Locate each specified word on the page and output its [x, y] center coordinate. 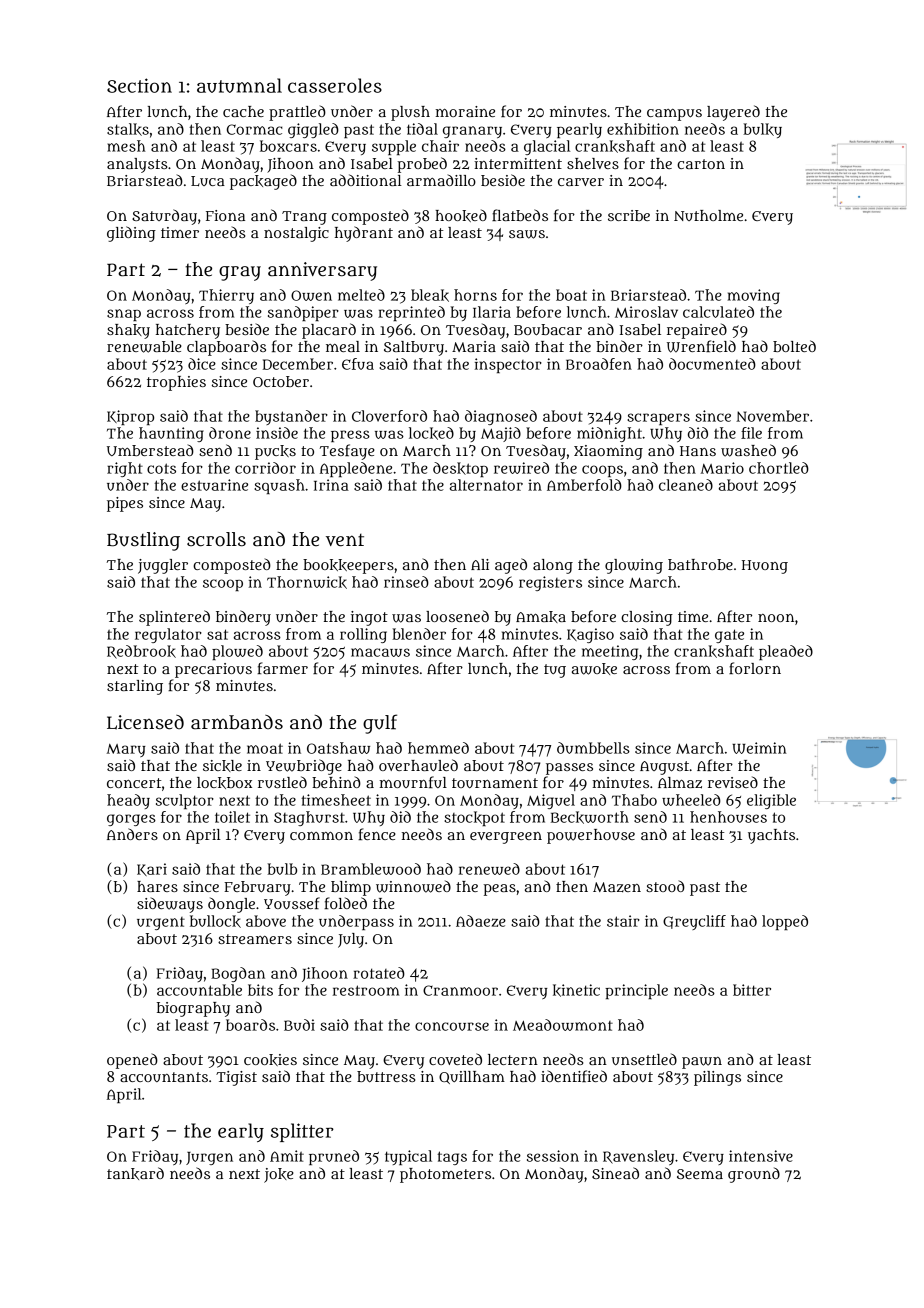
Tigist [236, 1078]
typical [408, 1157]
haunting [171, 434]
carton [701, 164]
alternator [486, 485]
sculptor [185, 801]
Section [139, 85]
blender [419, 634]
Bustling [143, 541]
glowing [634, 566]
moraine [465, 111]
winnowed [413, 886]
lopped [785, 922]
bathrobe [700, 564]
